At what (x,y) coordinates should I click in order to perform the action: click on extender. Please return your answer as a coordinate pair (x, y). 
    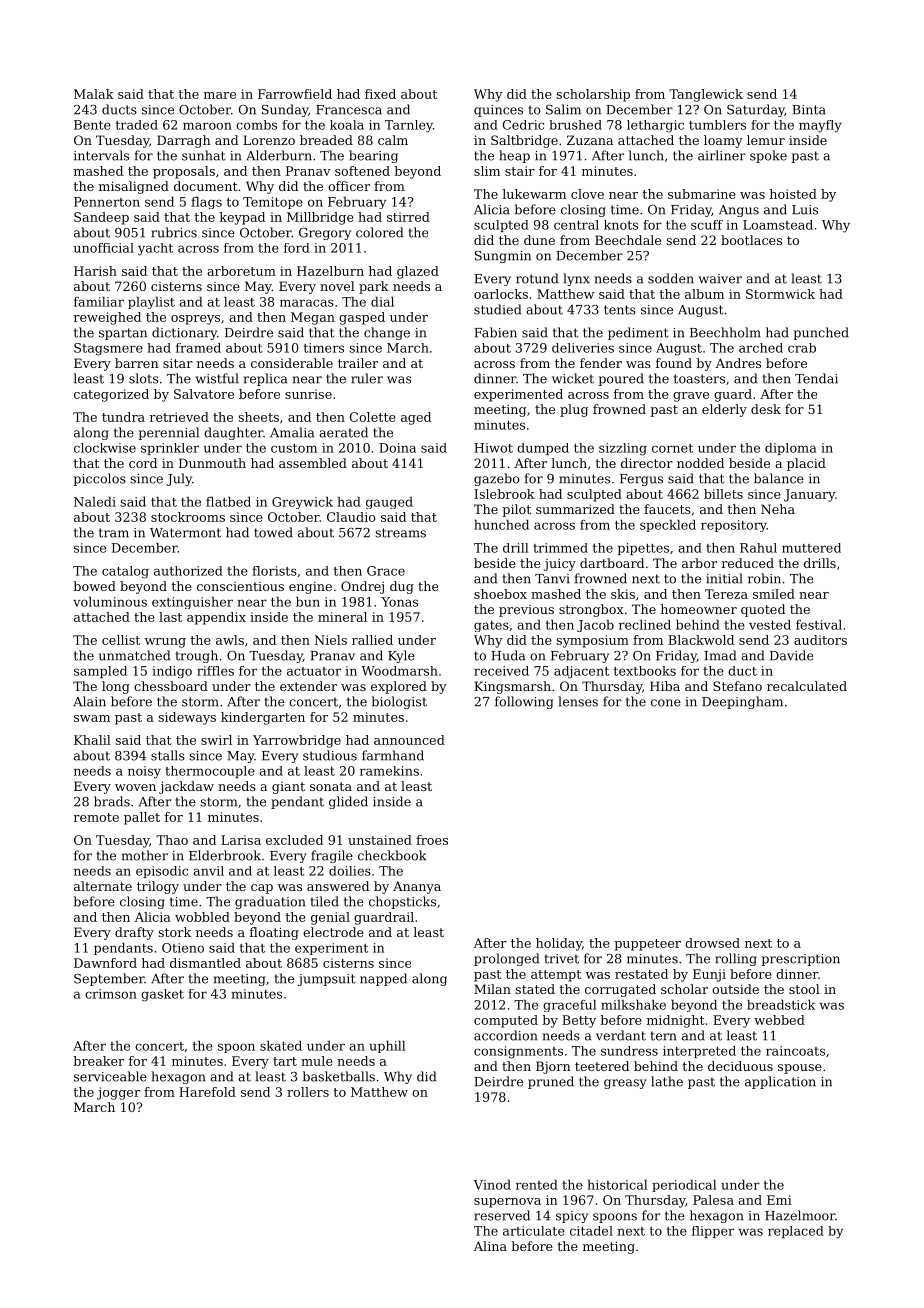
    Looking at the image, I should click on (308, 686).
